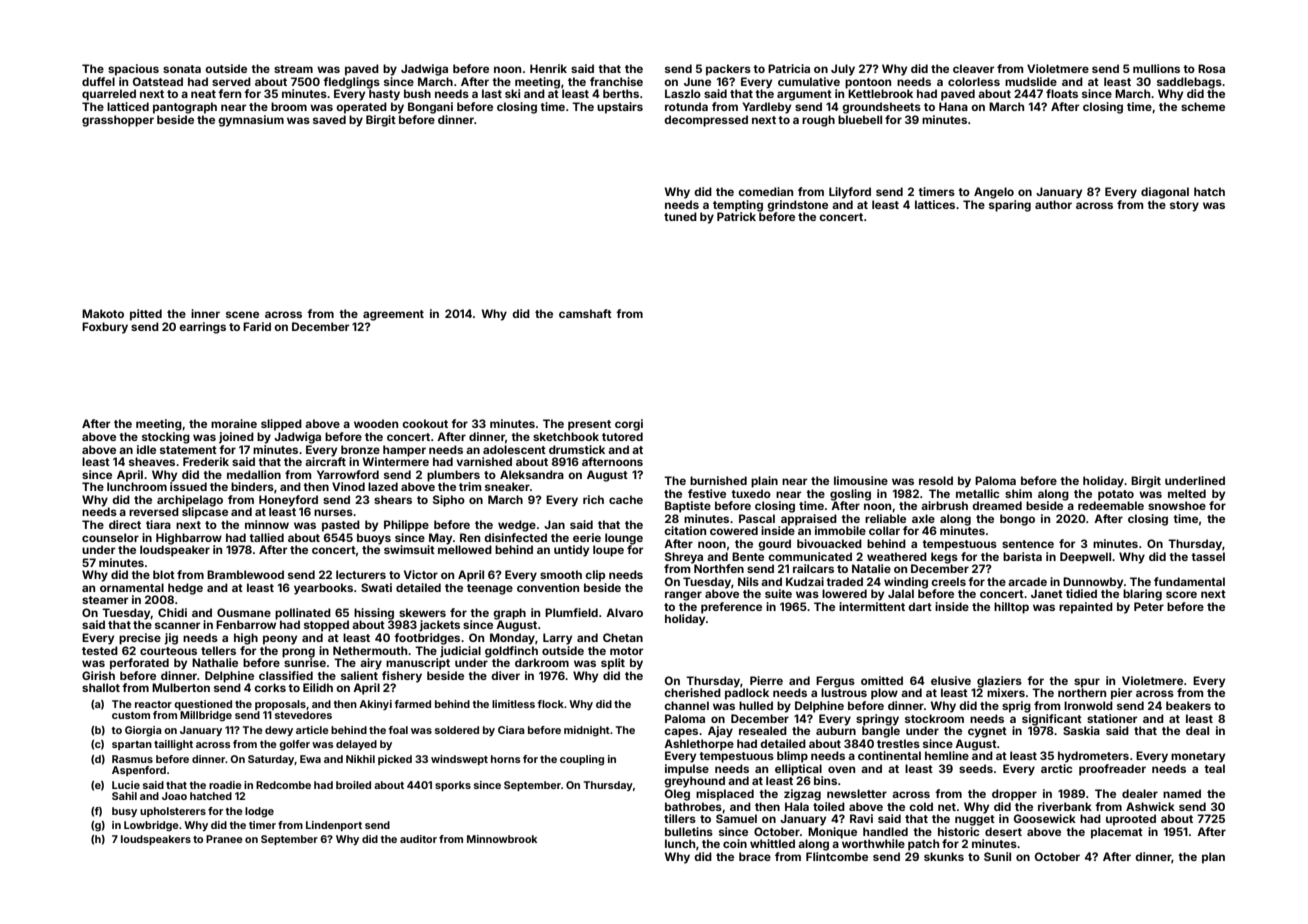 Image resolution: width=1308 pixels, height=924 pixels. What do you see at coordinates (681, 733) in the page?
I see `capes` at bounding box center [681, 733].
